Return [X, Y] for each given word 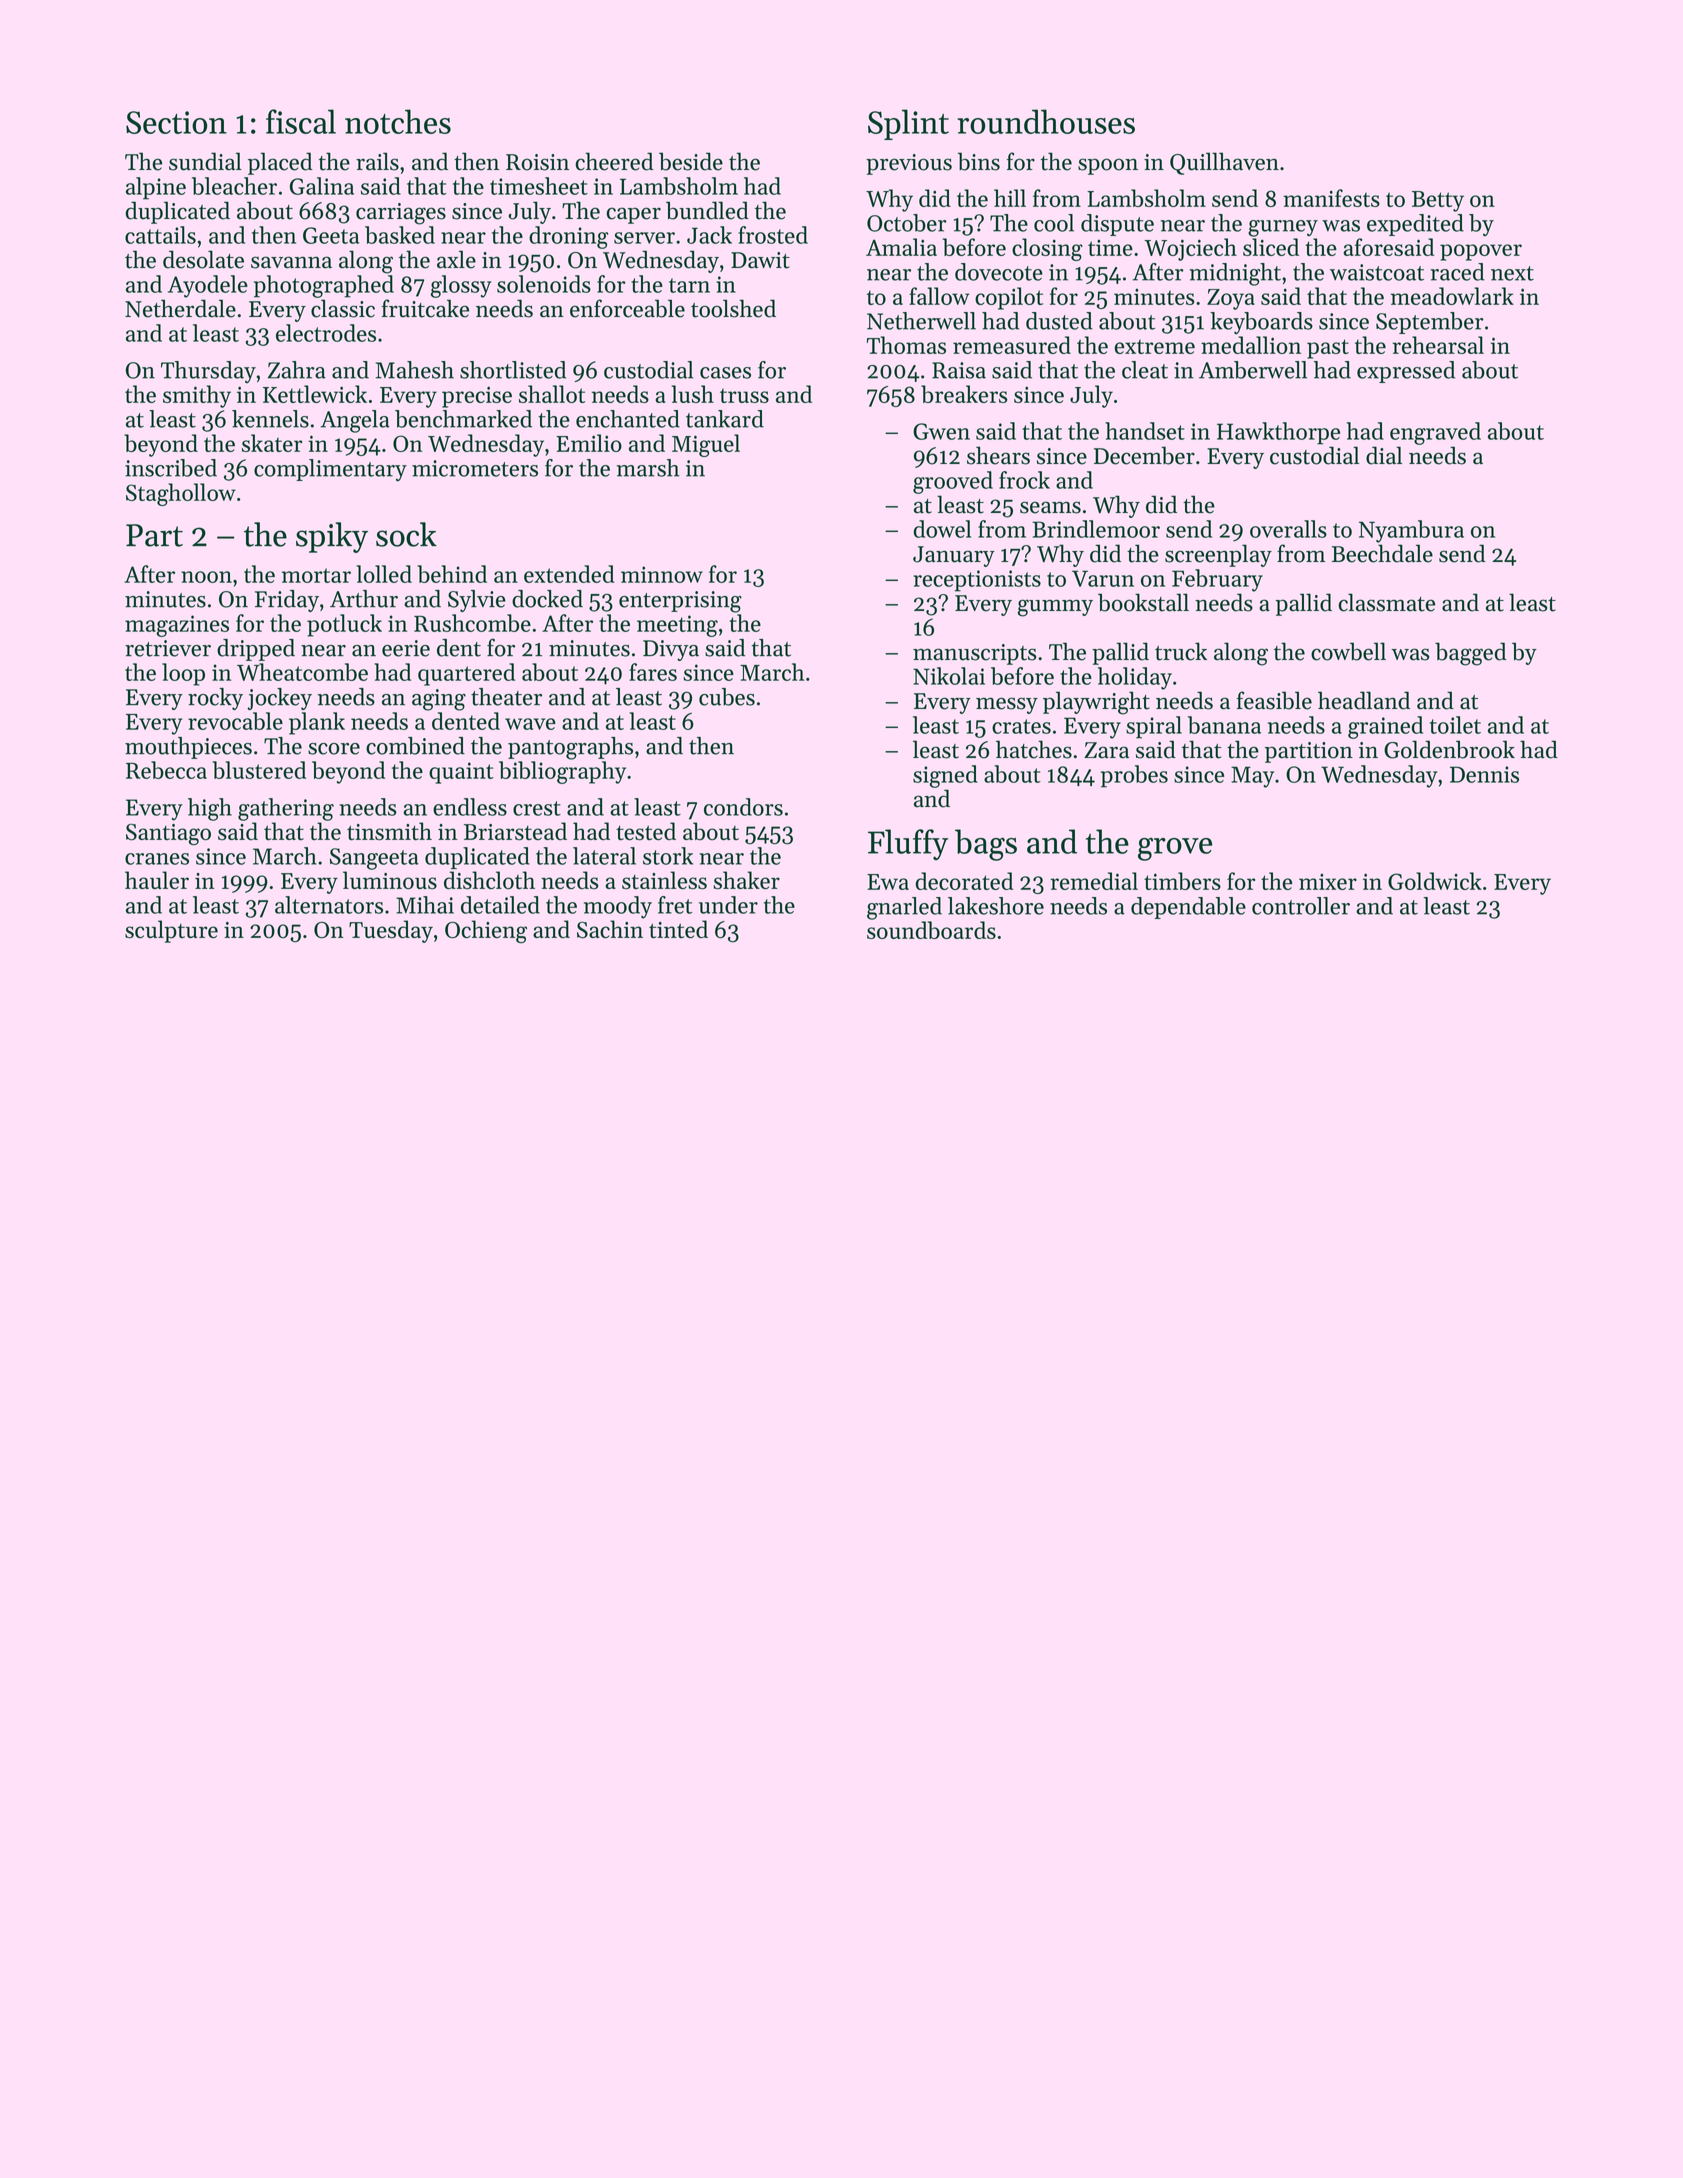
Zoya [1231, 299]
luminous [390, 880]
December [1144, 455]
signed [945, 776]
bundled [707, 210]
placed [280, 163]
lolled [384, 574]
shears [998, 455]
